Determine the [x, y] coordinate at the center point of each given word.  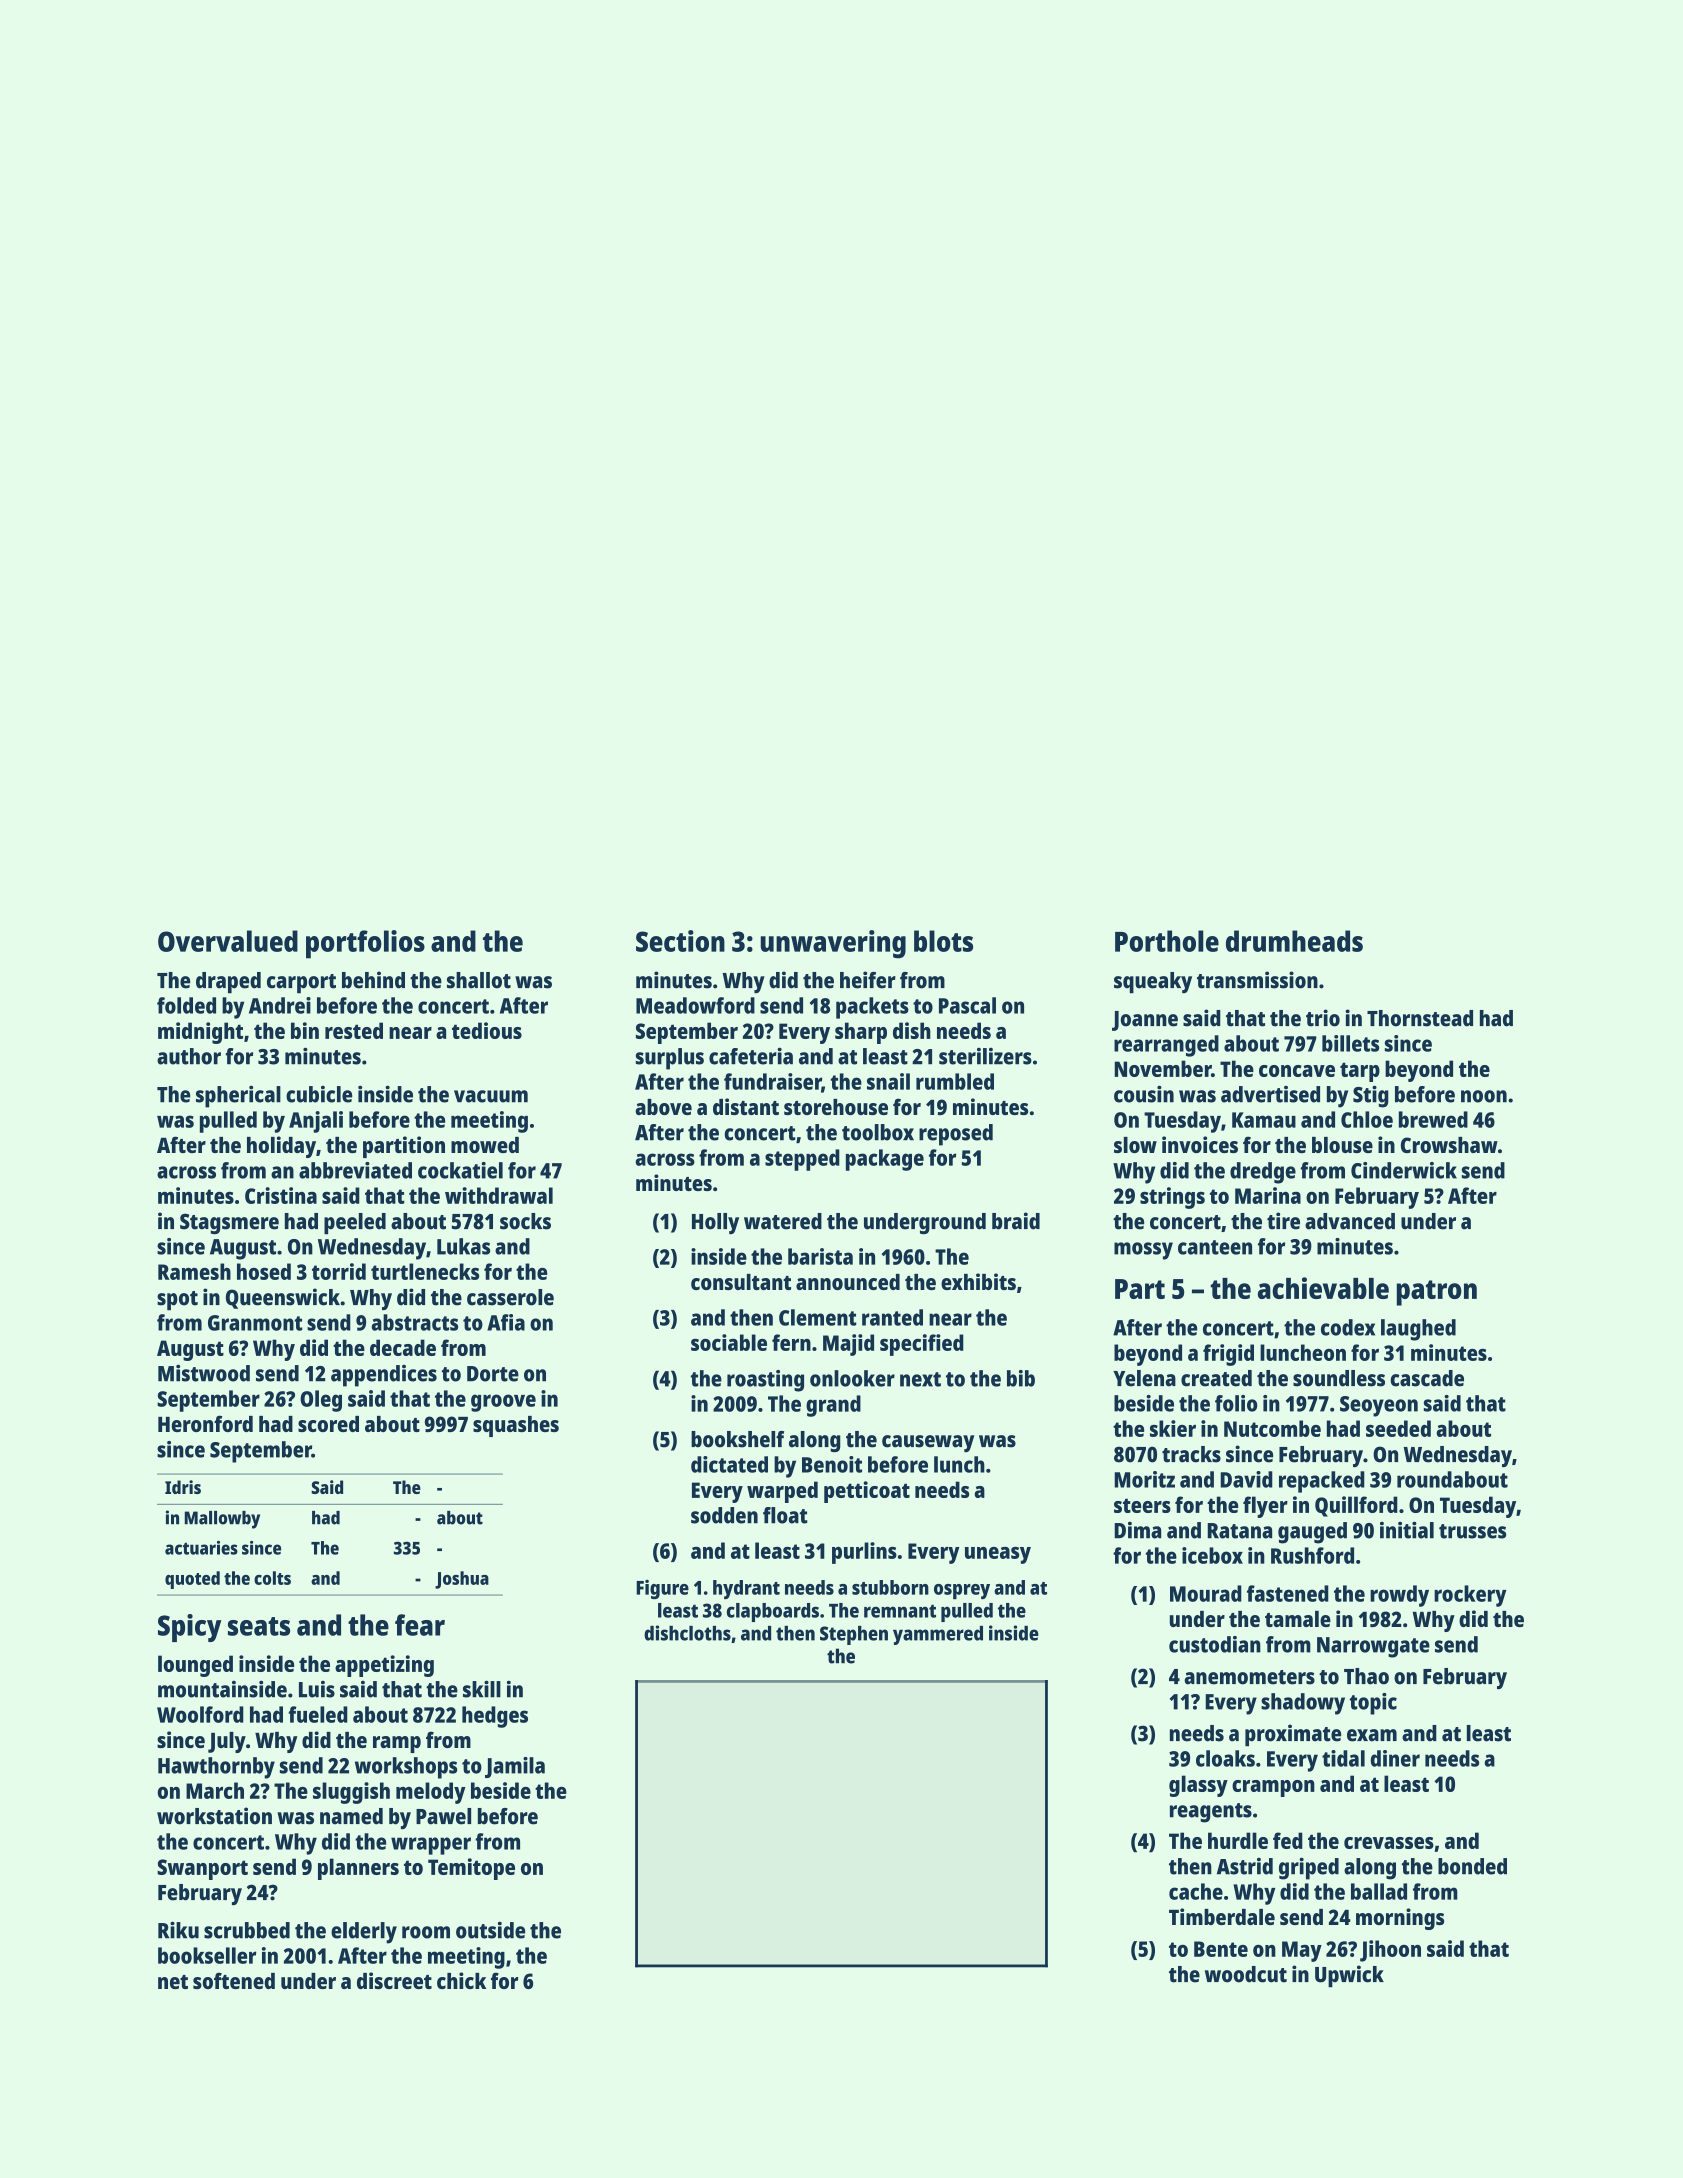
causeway [928, 1443]
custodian [1215, 1644]
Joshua [462, 1580]
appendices [384, 1376]
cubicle [319, 1094]
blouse [1342, 1145]
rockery [1470, 1596]
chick [461, 1980]
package [885, 1160]
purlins [864, 1553]
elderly [364, 1933]
